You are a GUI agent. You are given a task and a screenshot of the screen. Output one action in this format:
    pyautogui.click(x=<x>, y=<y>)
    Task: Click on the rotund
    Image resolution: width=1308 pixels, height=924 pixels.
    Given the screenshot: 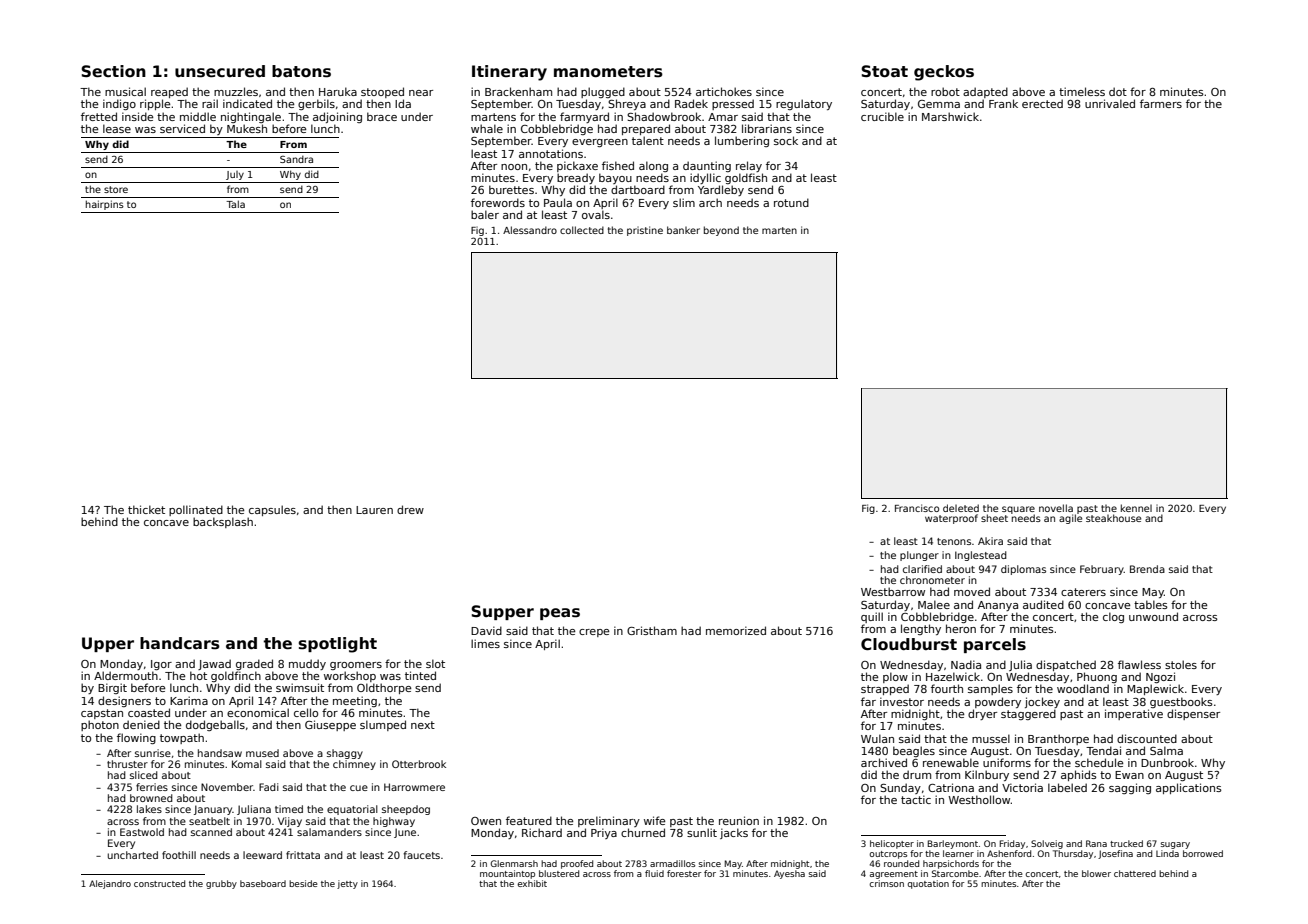 What is the action you would take?
    pyautogui.click(x=791, y=202)
